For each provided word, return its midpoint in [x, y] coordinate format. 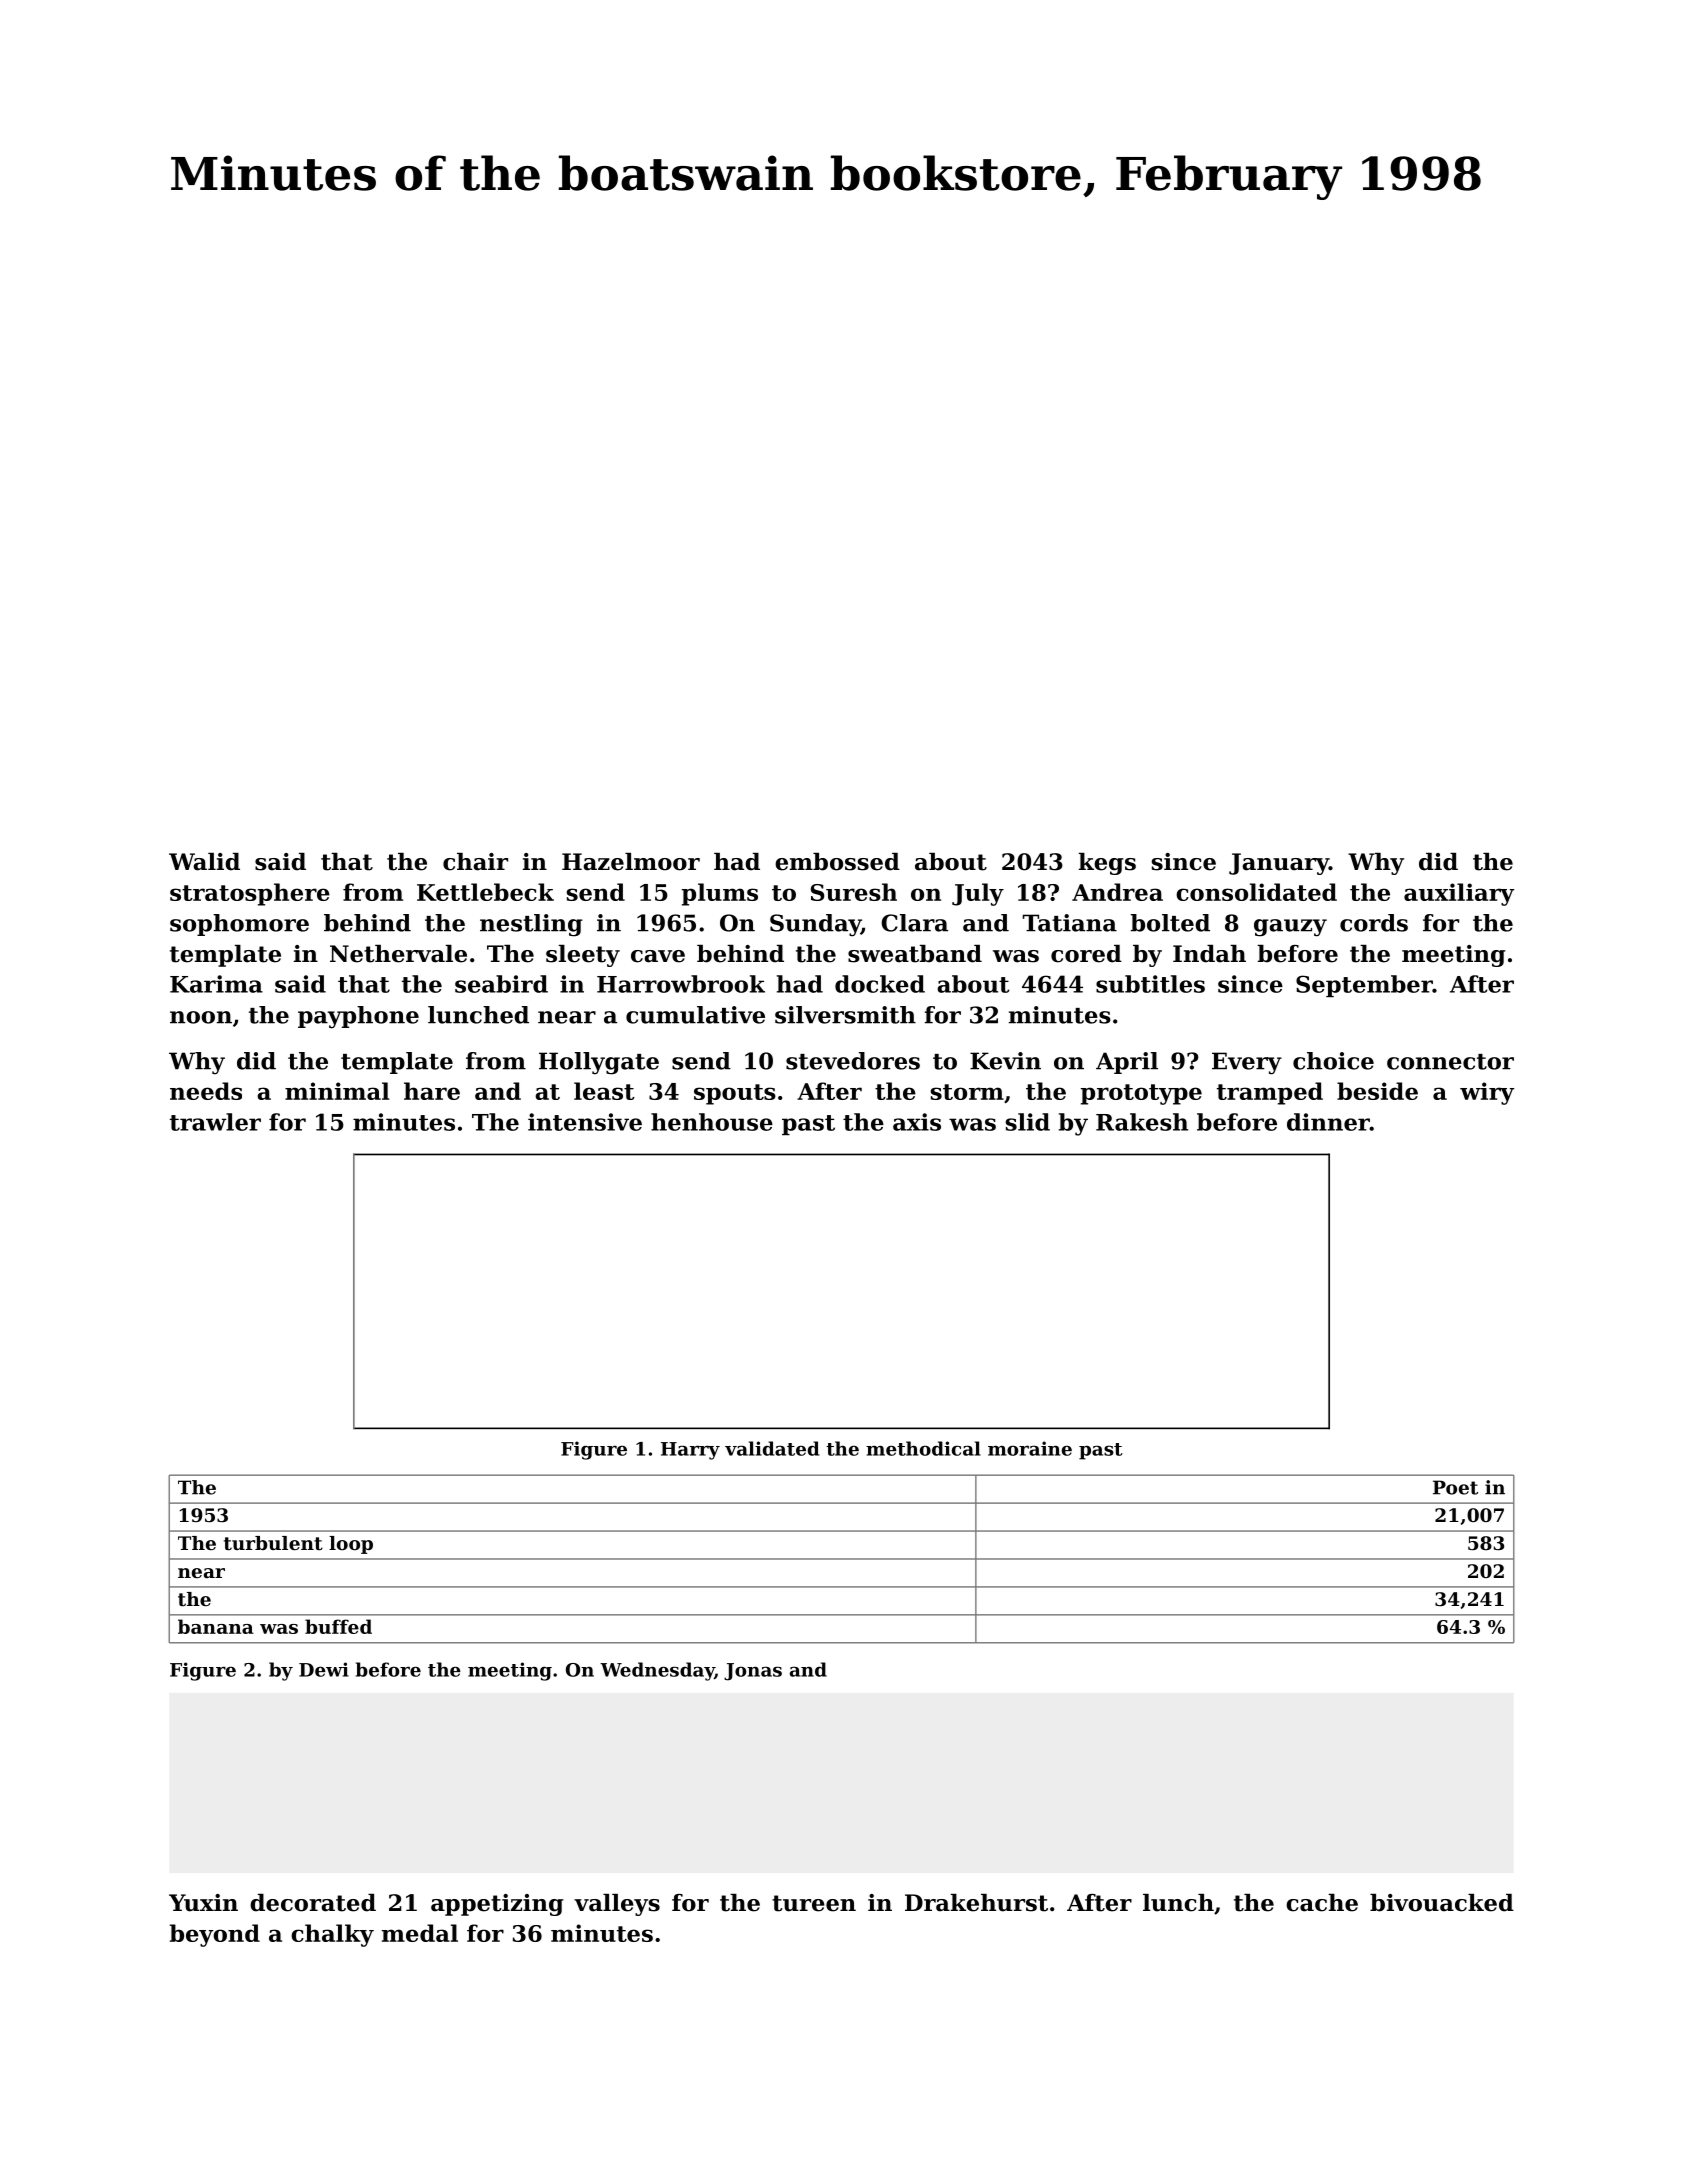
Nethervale [398, 954]
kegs [1107, 864]
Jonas [753, 1672]
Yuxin [203, 1903]
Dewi [324, 1669]
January [1279, 864]
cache [1322, 1903]
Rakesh [1142, 1122]
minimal [337, 1091]
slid [1028, 1122]
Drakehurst [976, 1903]
